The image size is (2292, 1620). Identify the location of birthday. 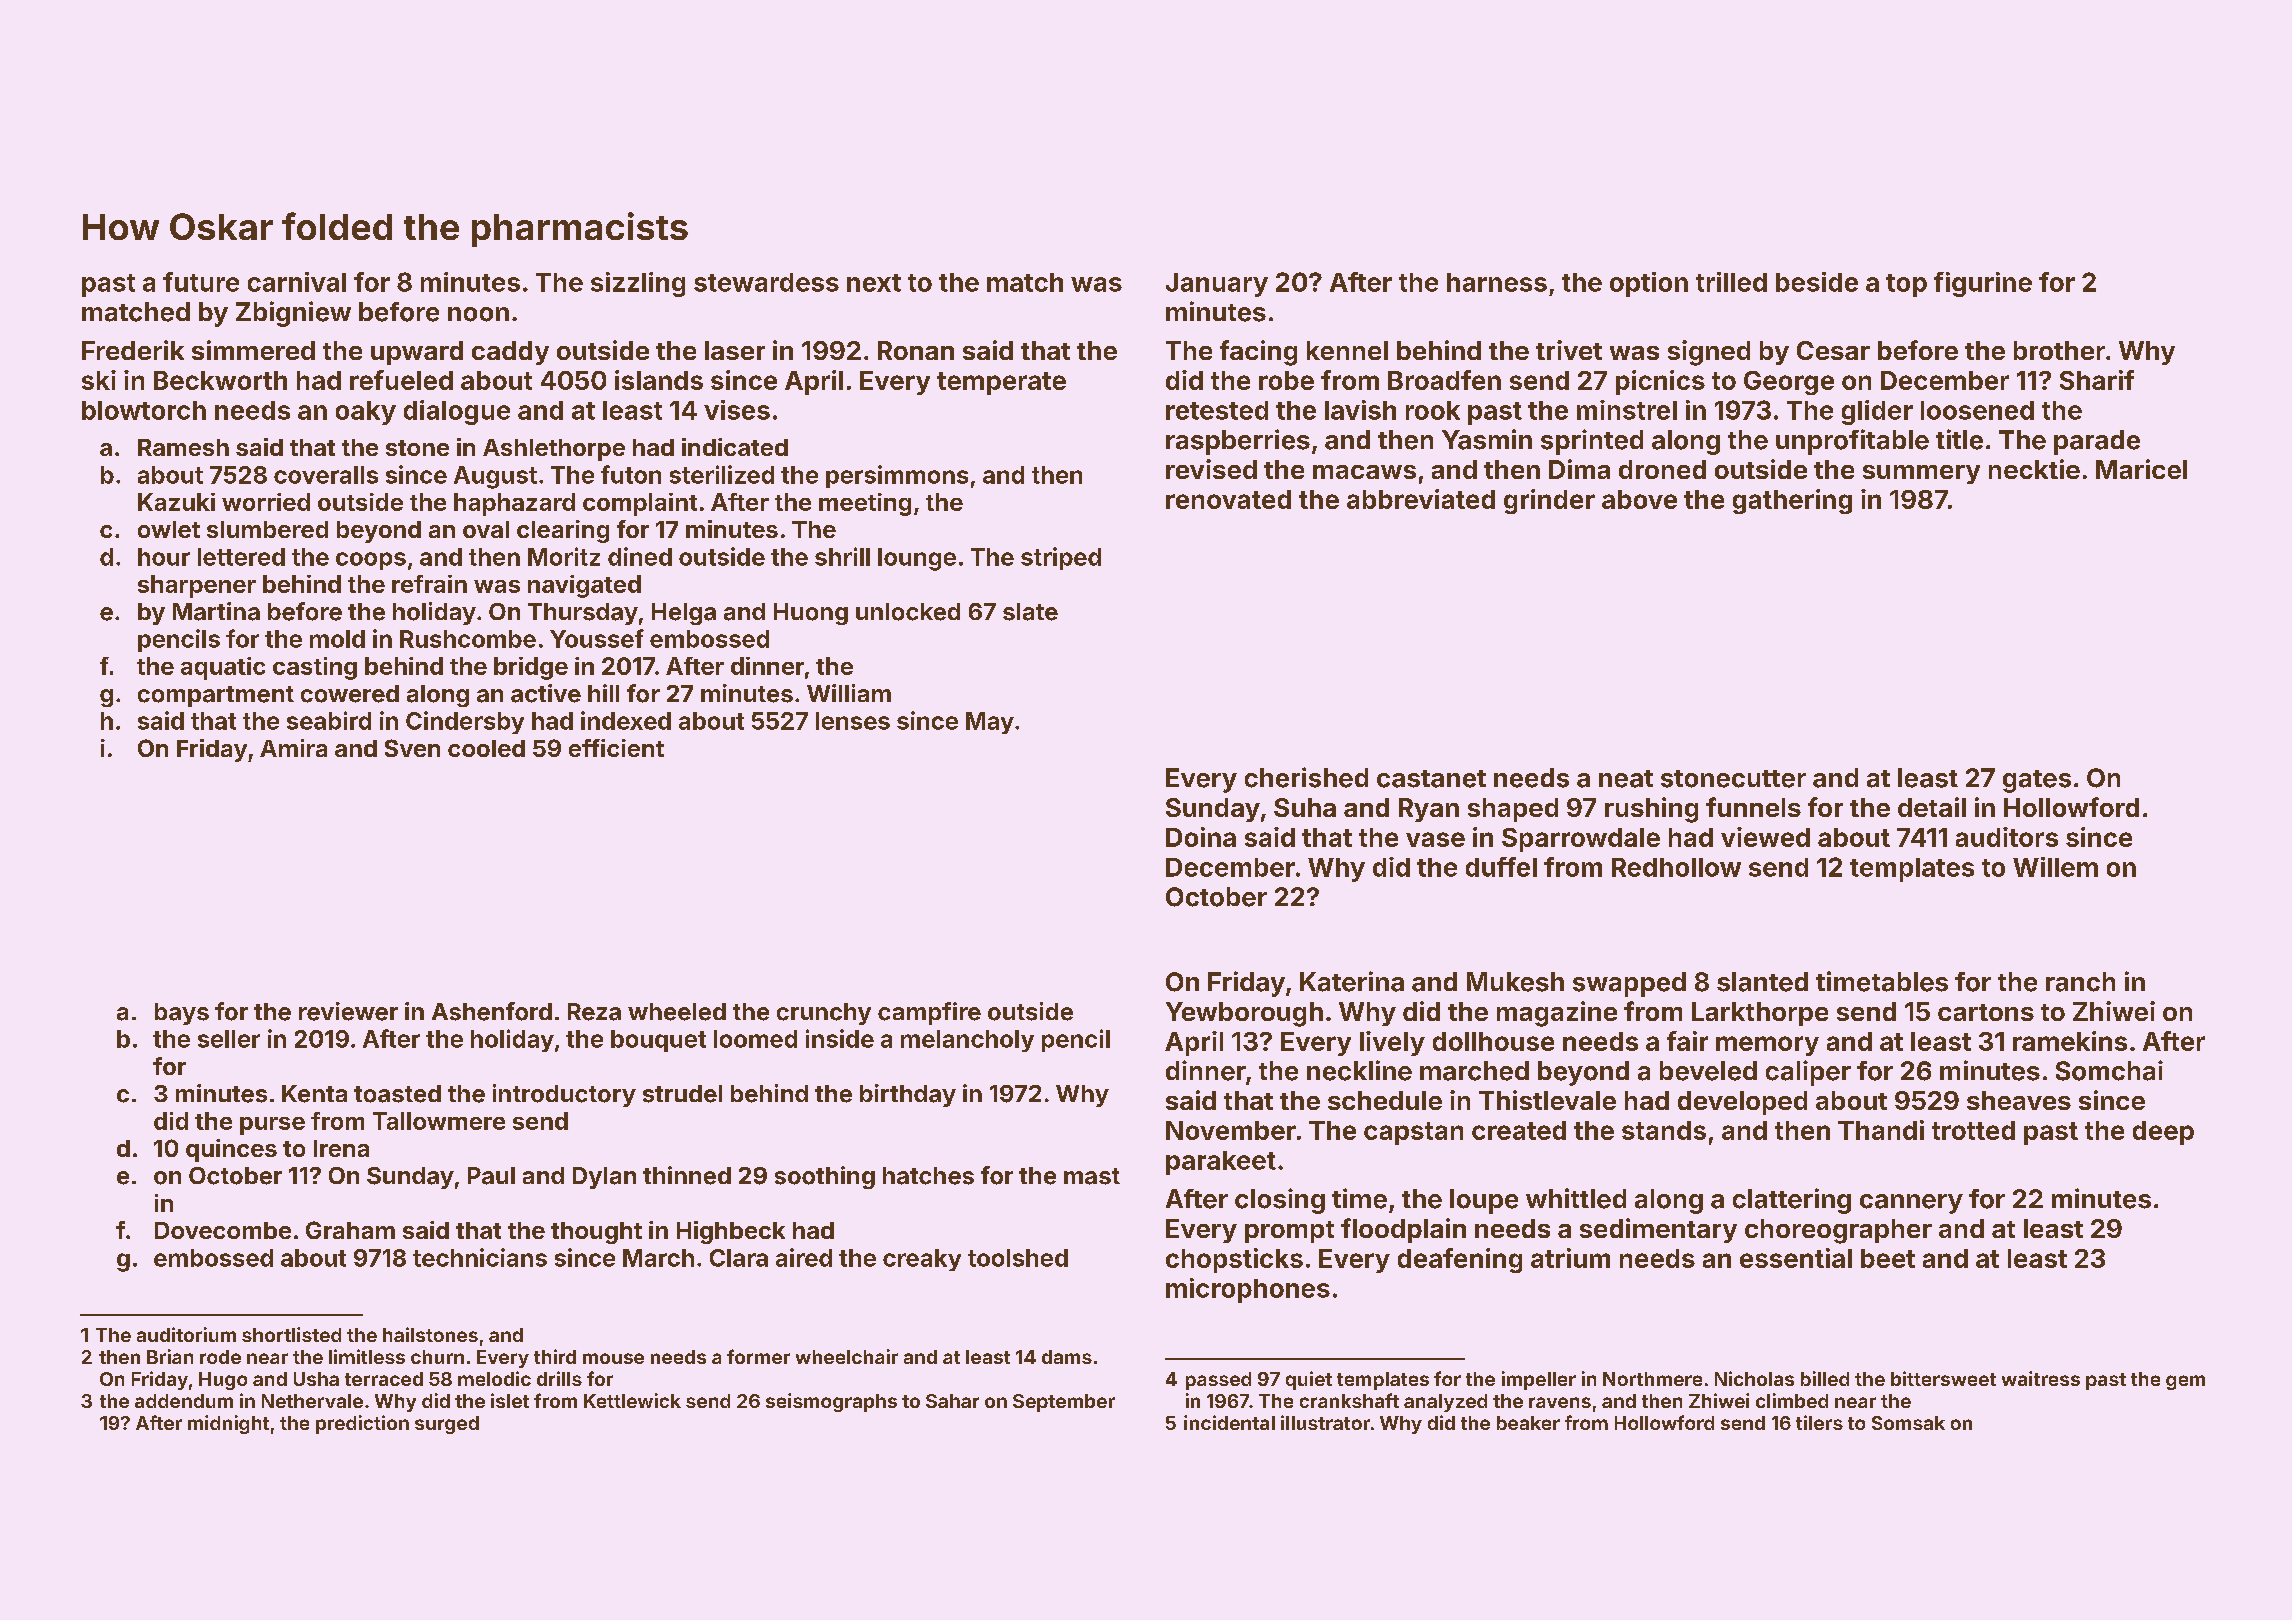
(908, 1095).
